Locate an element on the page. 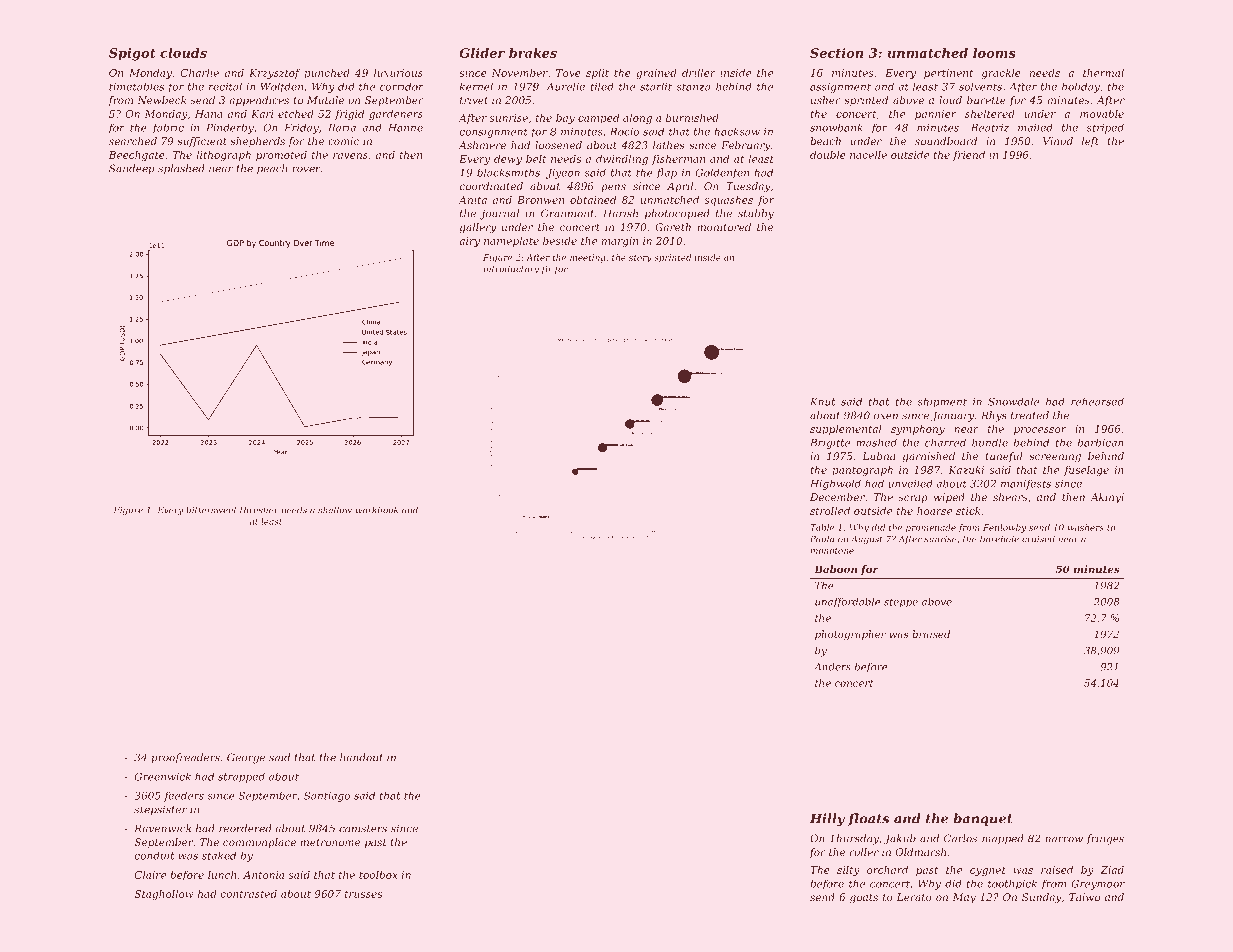 Image resolution: width=1233 pixels, height=952 pixels. Sandeep is located at coordinates (132, 169).
